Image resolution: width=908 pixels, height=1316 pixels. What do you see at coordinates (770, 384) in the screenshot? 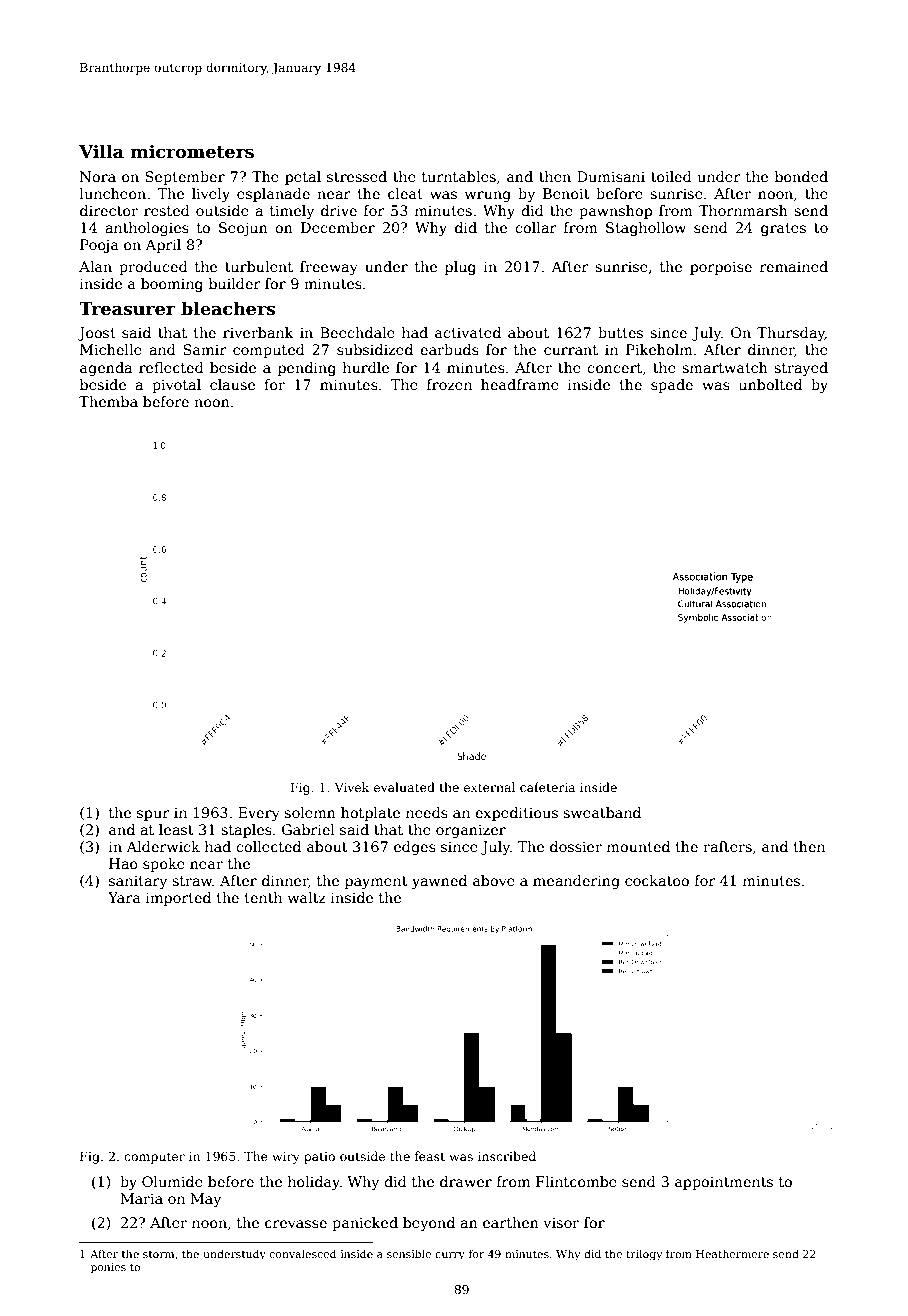
I see `unbolted` at bounding box center [770, 384].
